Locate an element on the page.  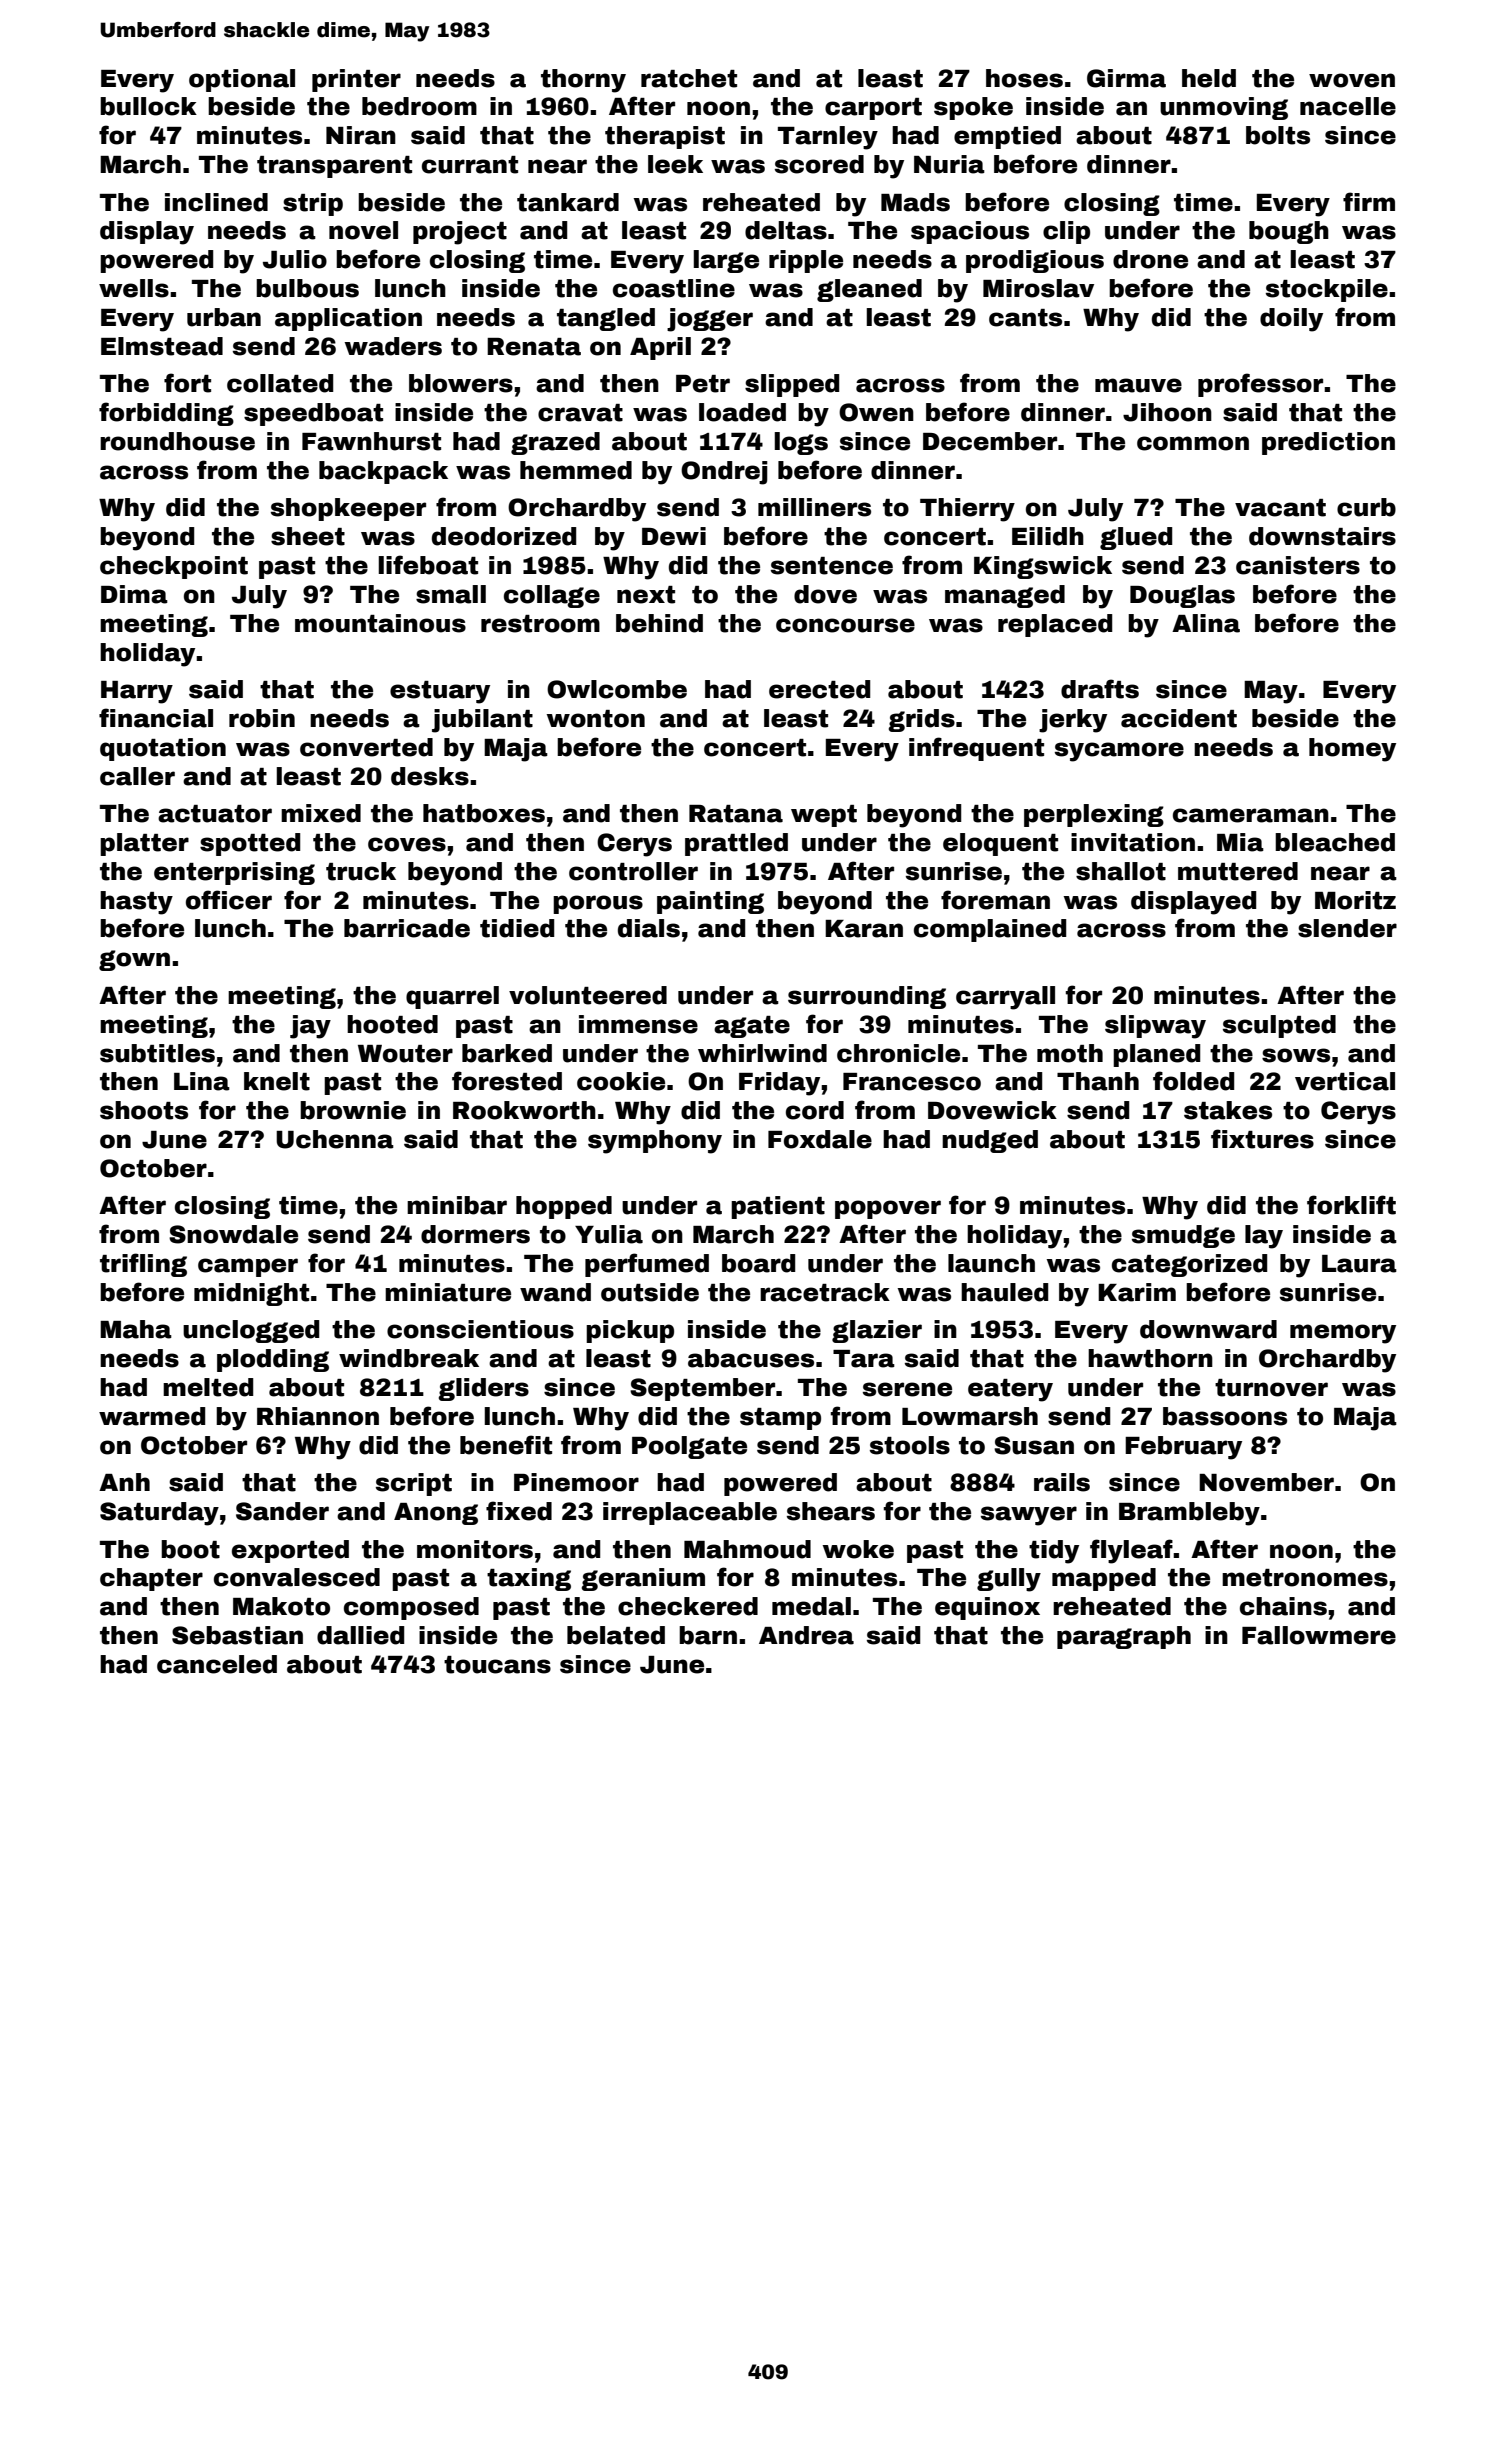
knelt is located at coordinates (277, 1081).
